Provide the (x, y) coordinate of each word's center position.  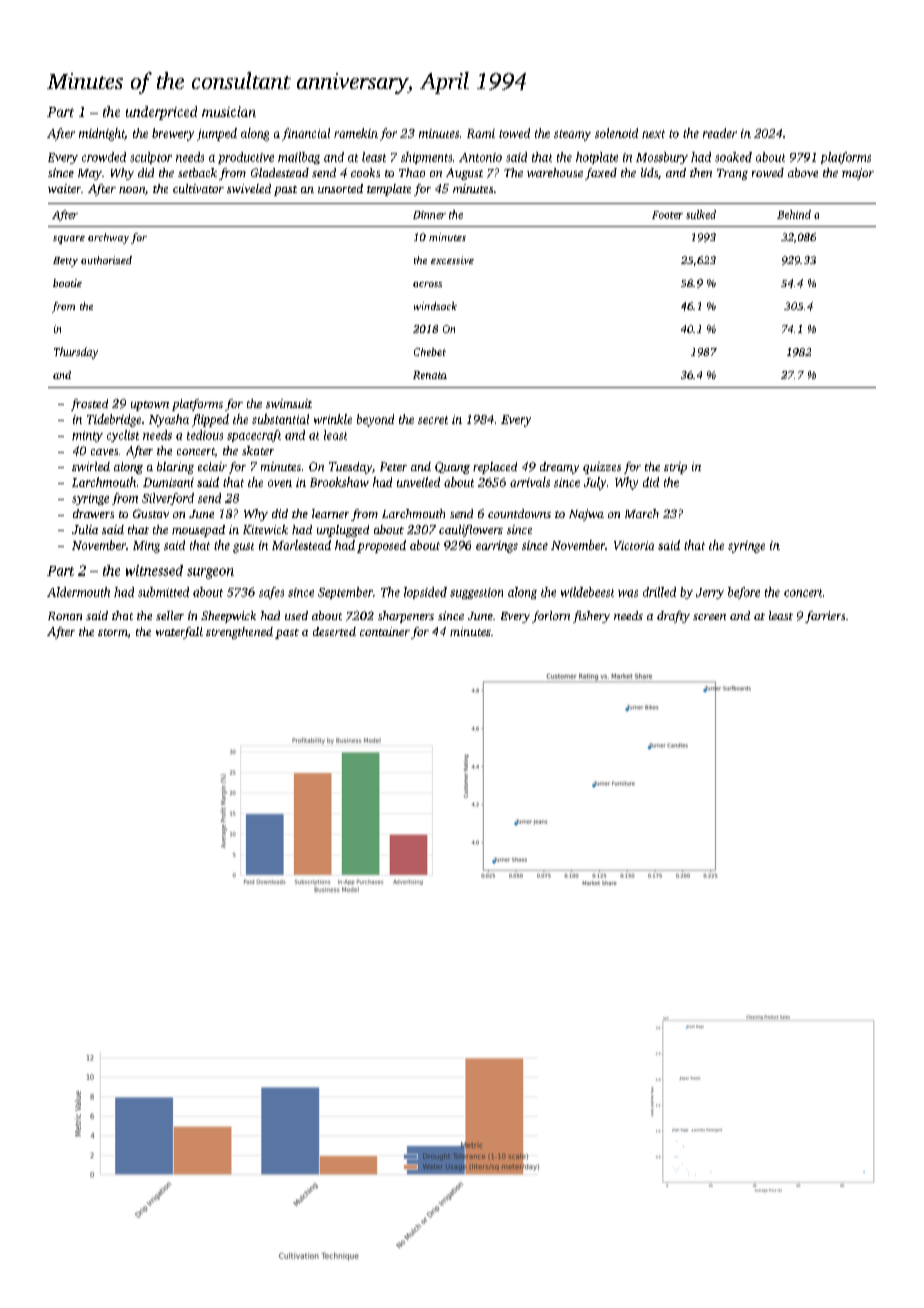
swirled (91, 466)
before (744, 593)
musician (229, 111)
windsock (435, 306)
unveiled (418, 482)
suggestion (476, 593)
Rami (481, 133)
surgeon (210, 573)
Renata (430, 375)
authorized (106, 260)
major (858, 174)
